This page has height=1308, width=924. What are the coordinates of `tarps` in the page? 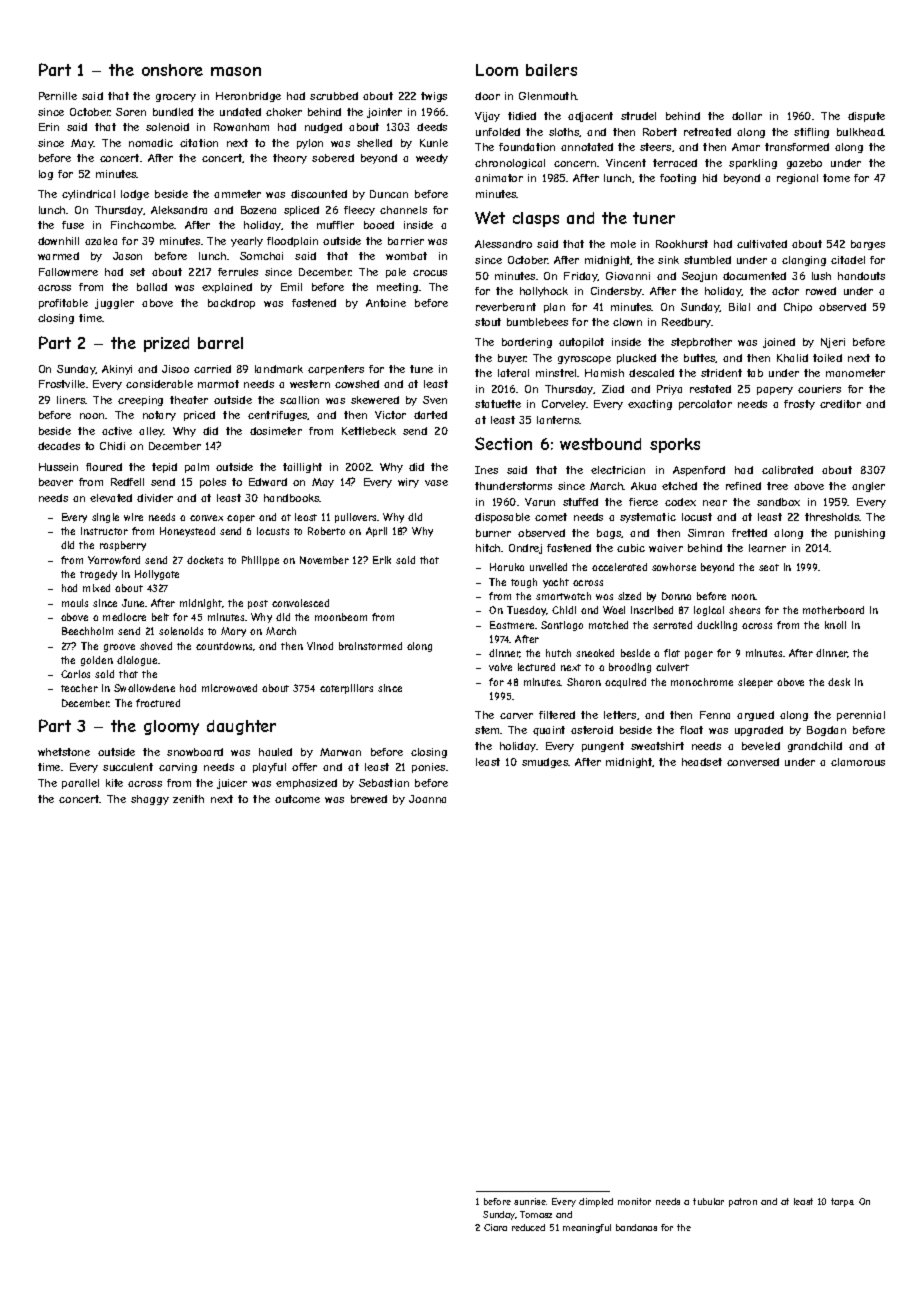 It's located at (842, 1202).
